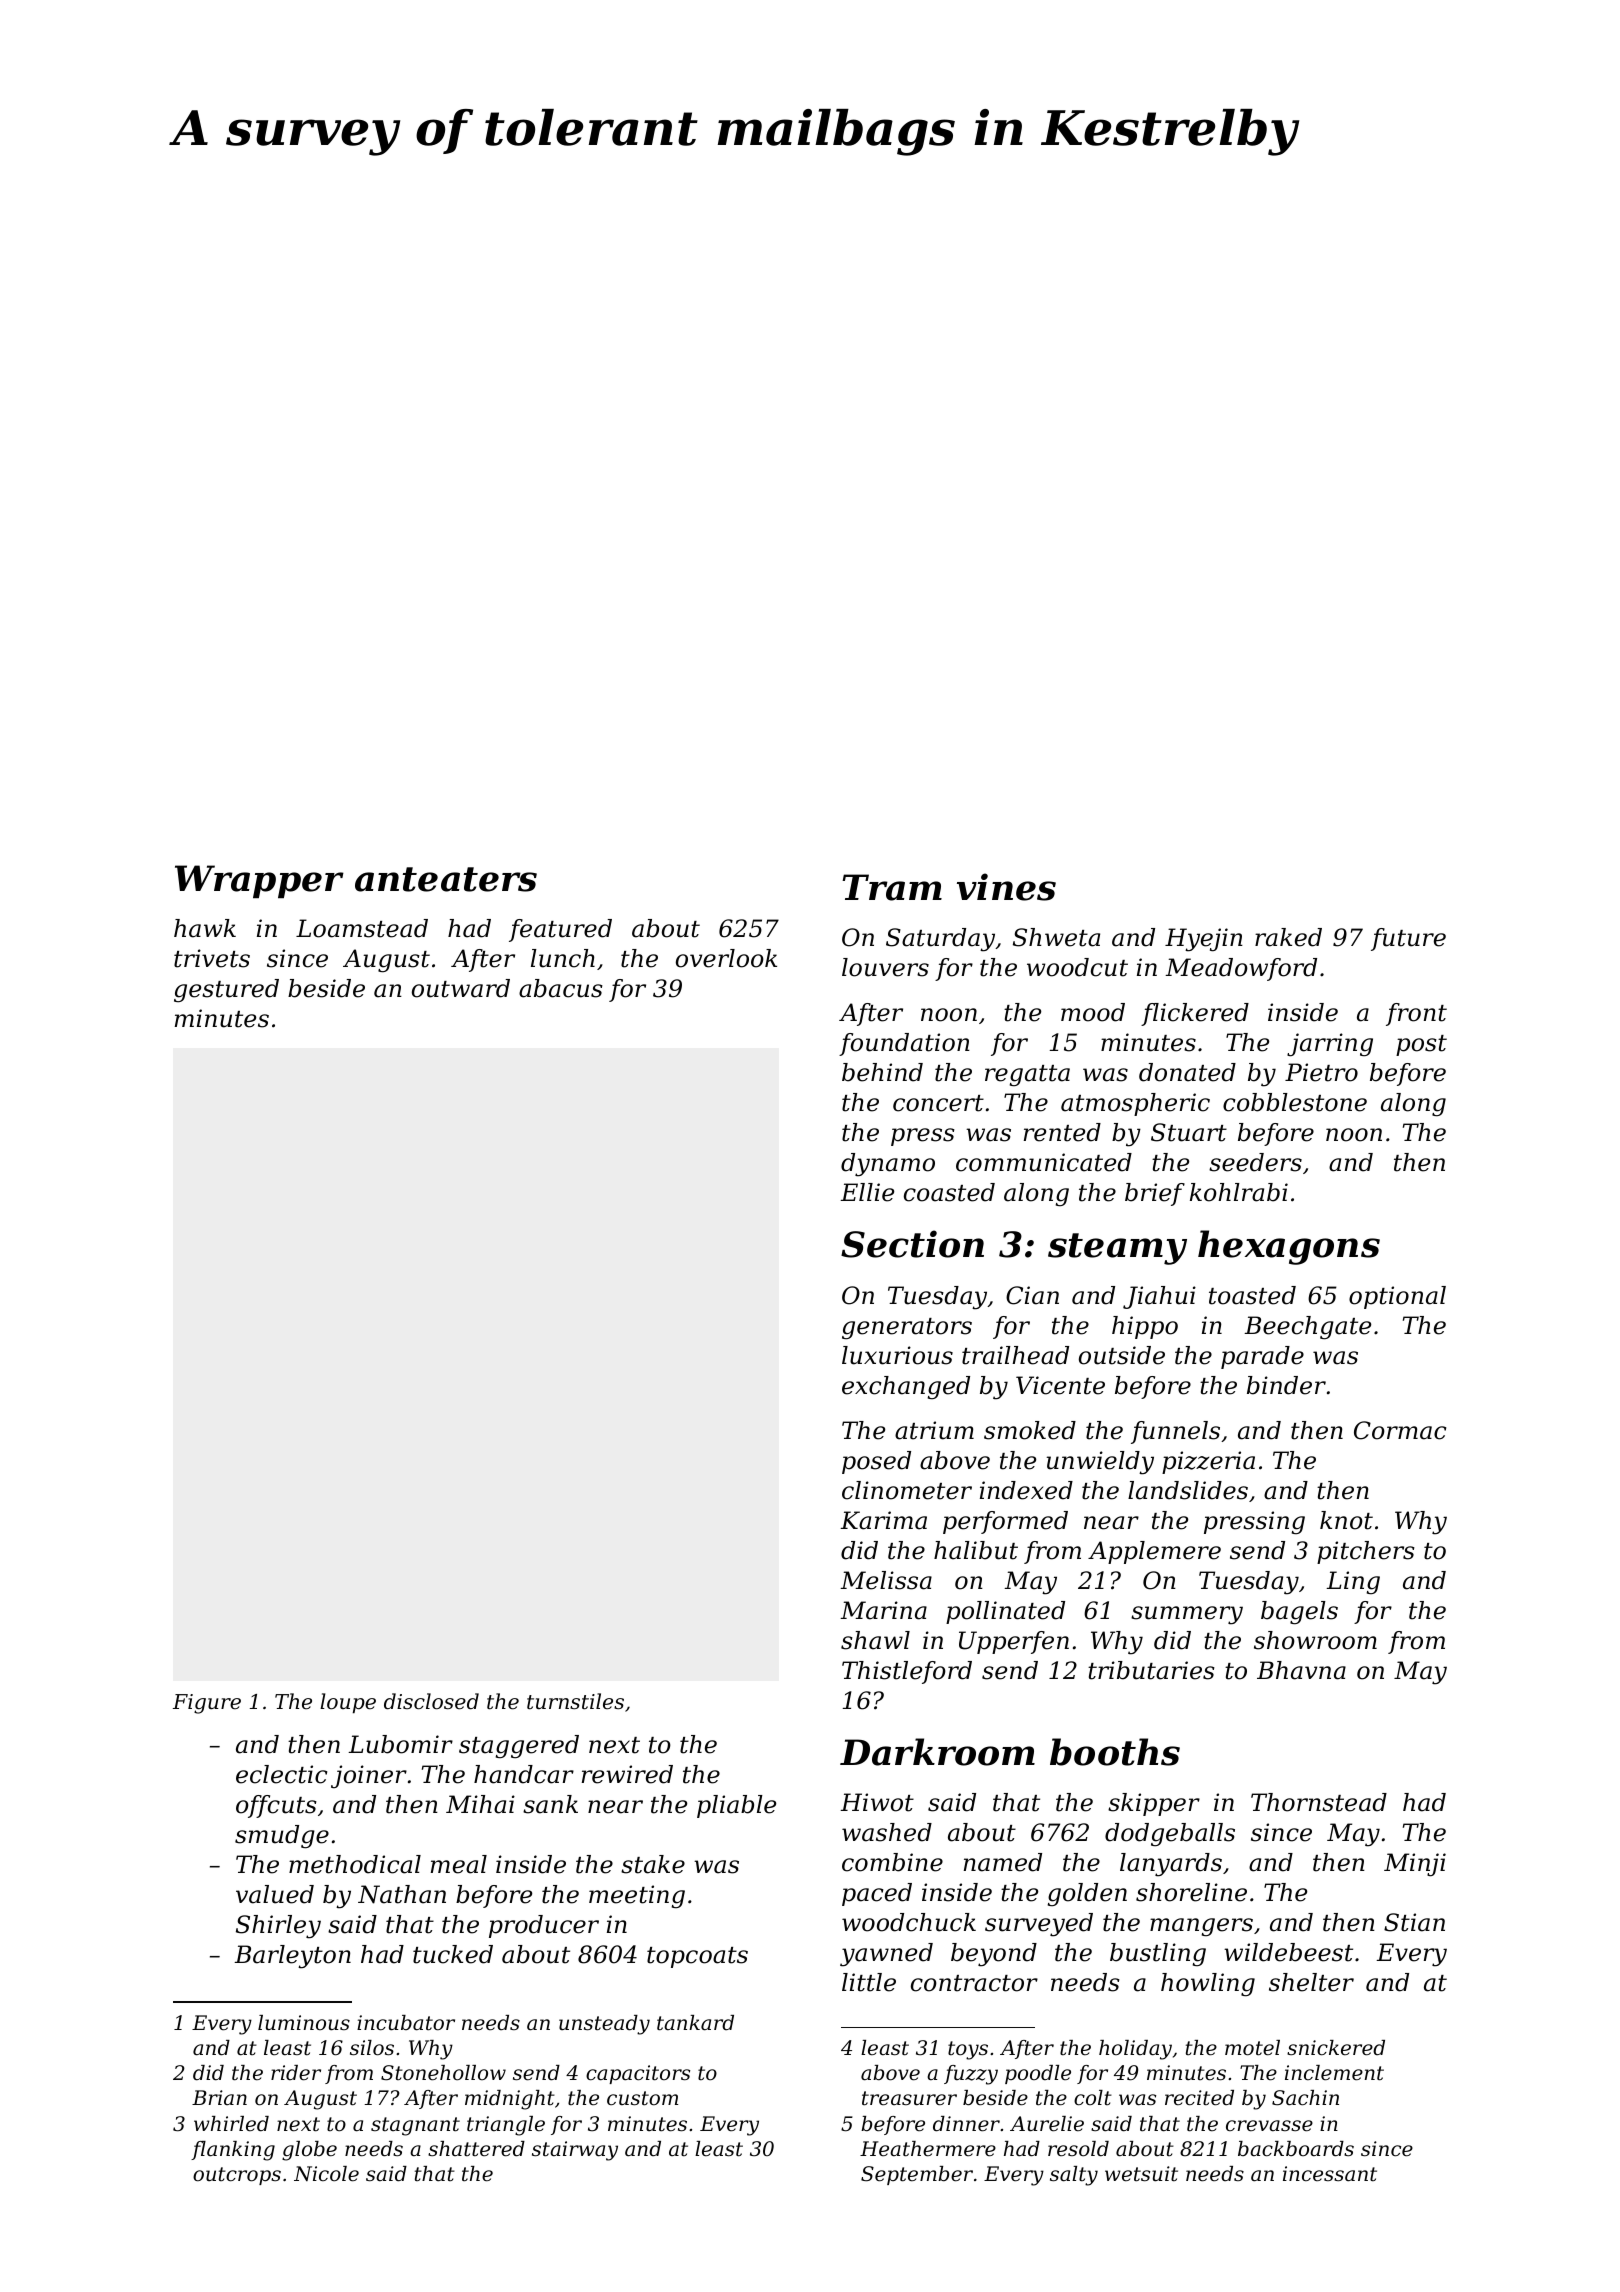 The image size is (1620, 2292). What do you see at coordinates (907, 1329) in the document?
I see `generators` at bounding box center [907, 1329].
